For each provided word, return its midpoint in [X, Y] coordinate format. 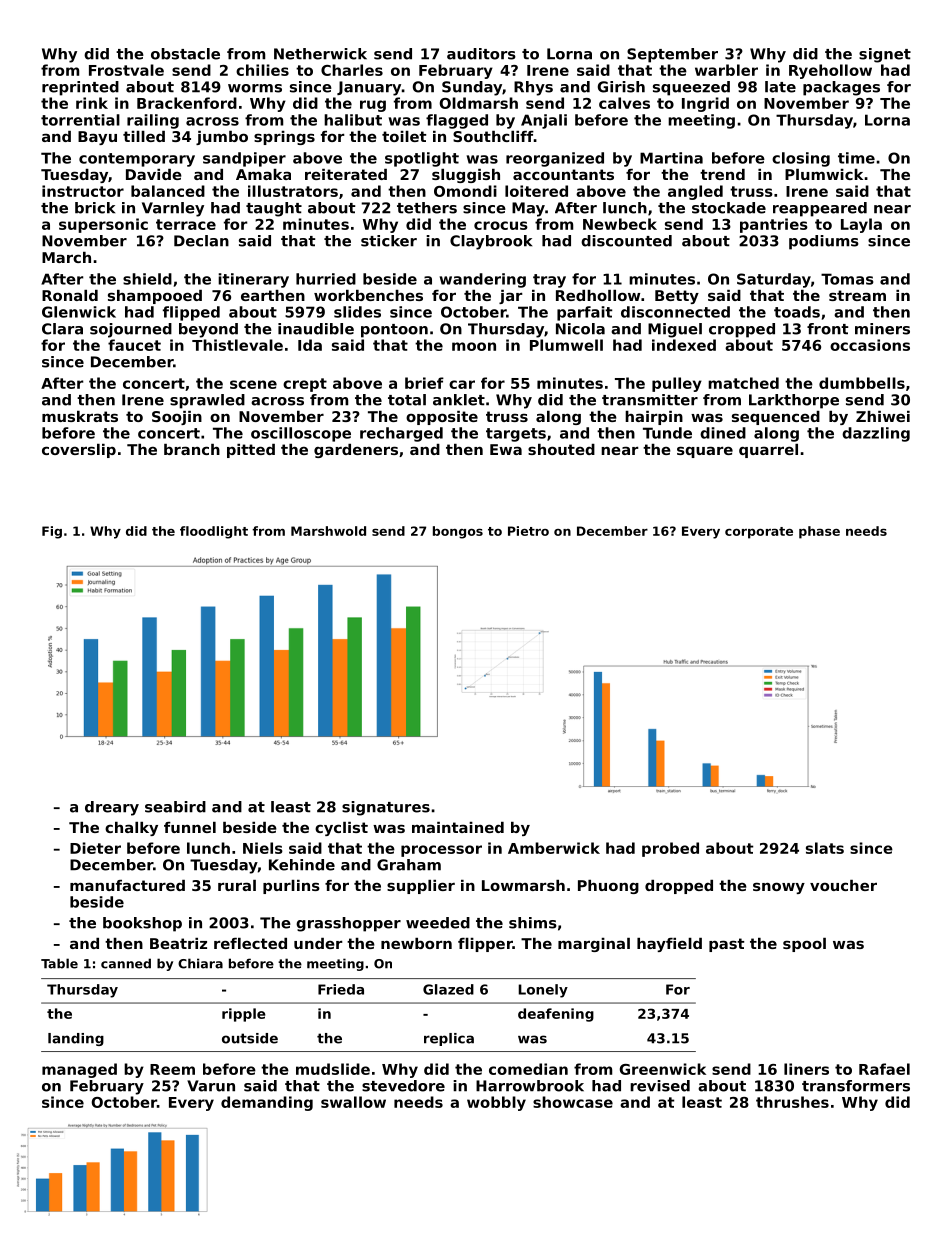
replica [449, 1039]
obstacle [185, 54]
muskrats [80, 416]
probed [670, 849]
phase [819, 532]
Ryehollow [830, 71]
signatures [386, 808]
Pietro [528, 531]
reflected [250, 943]
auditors [481, 54]
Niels [263, 848]
